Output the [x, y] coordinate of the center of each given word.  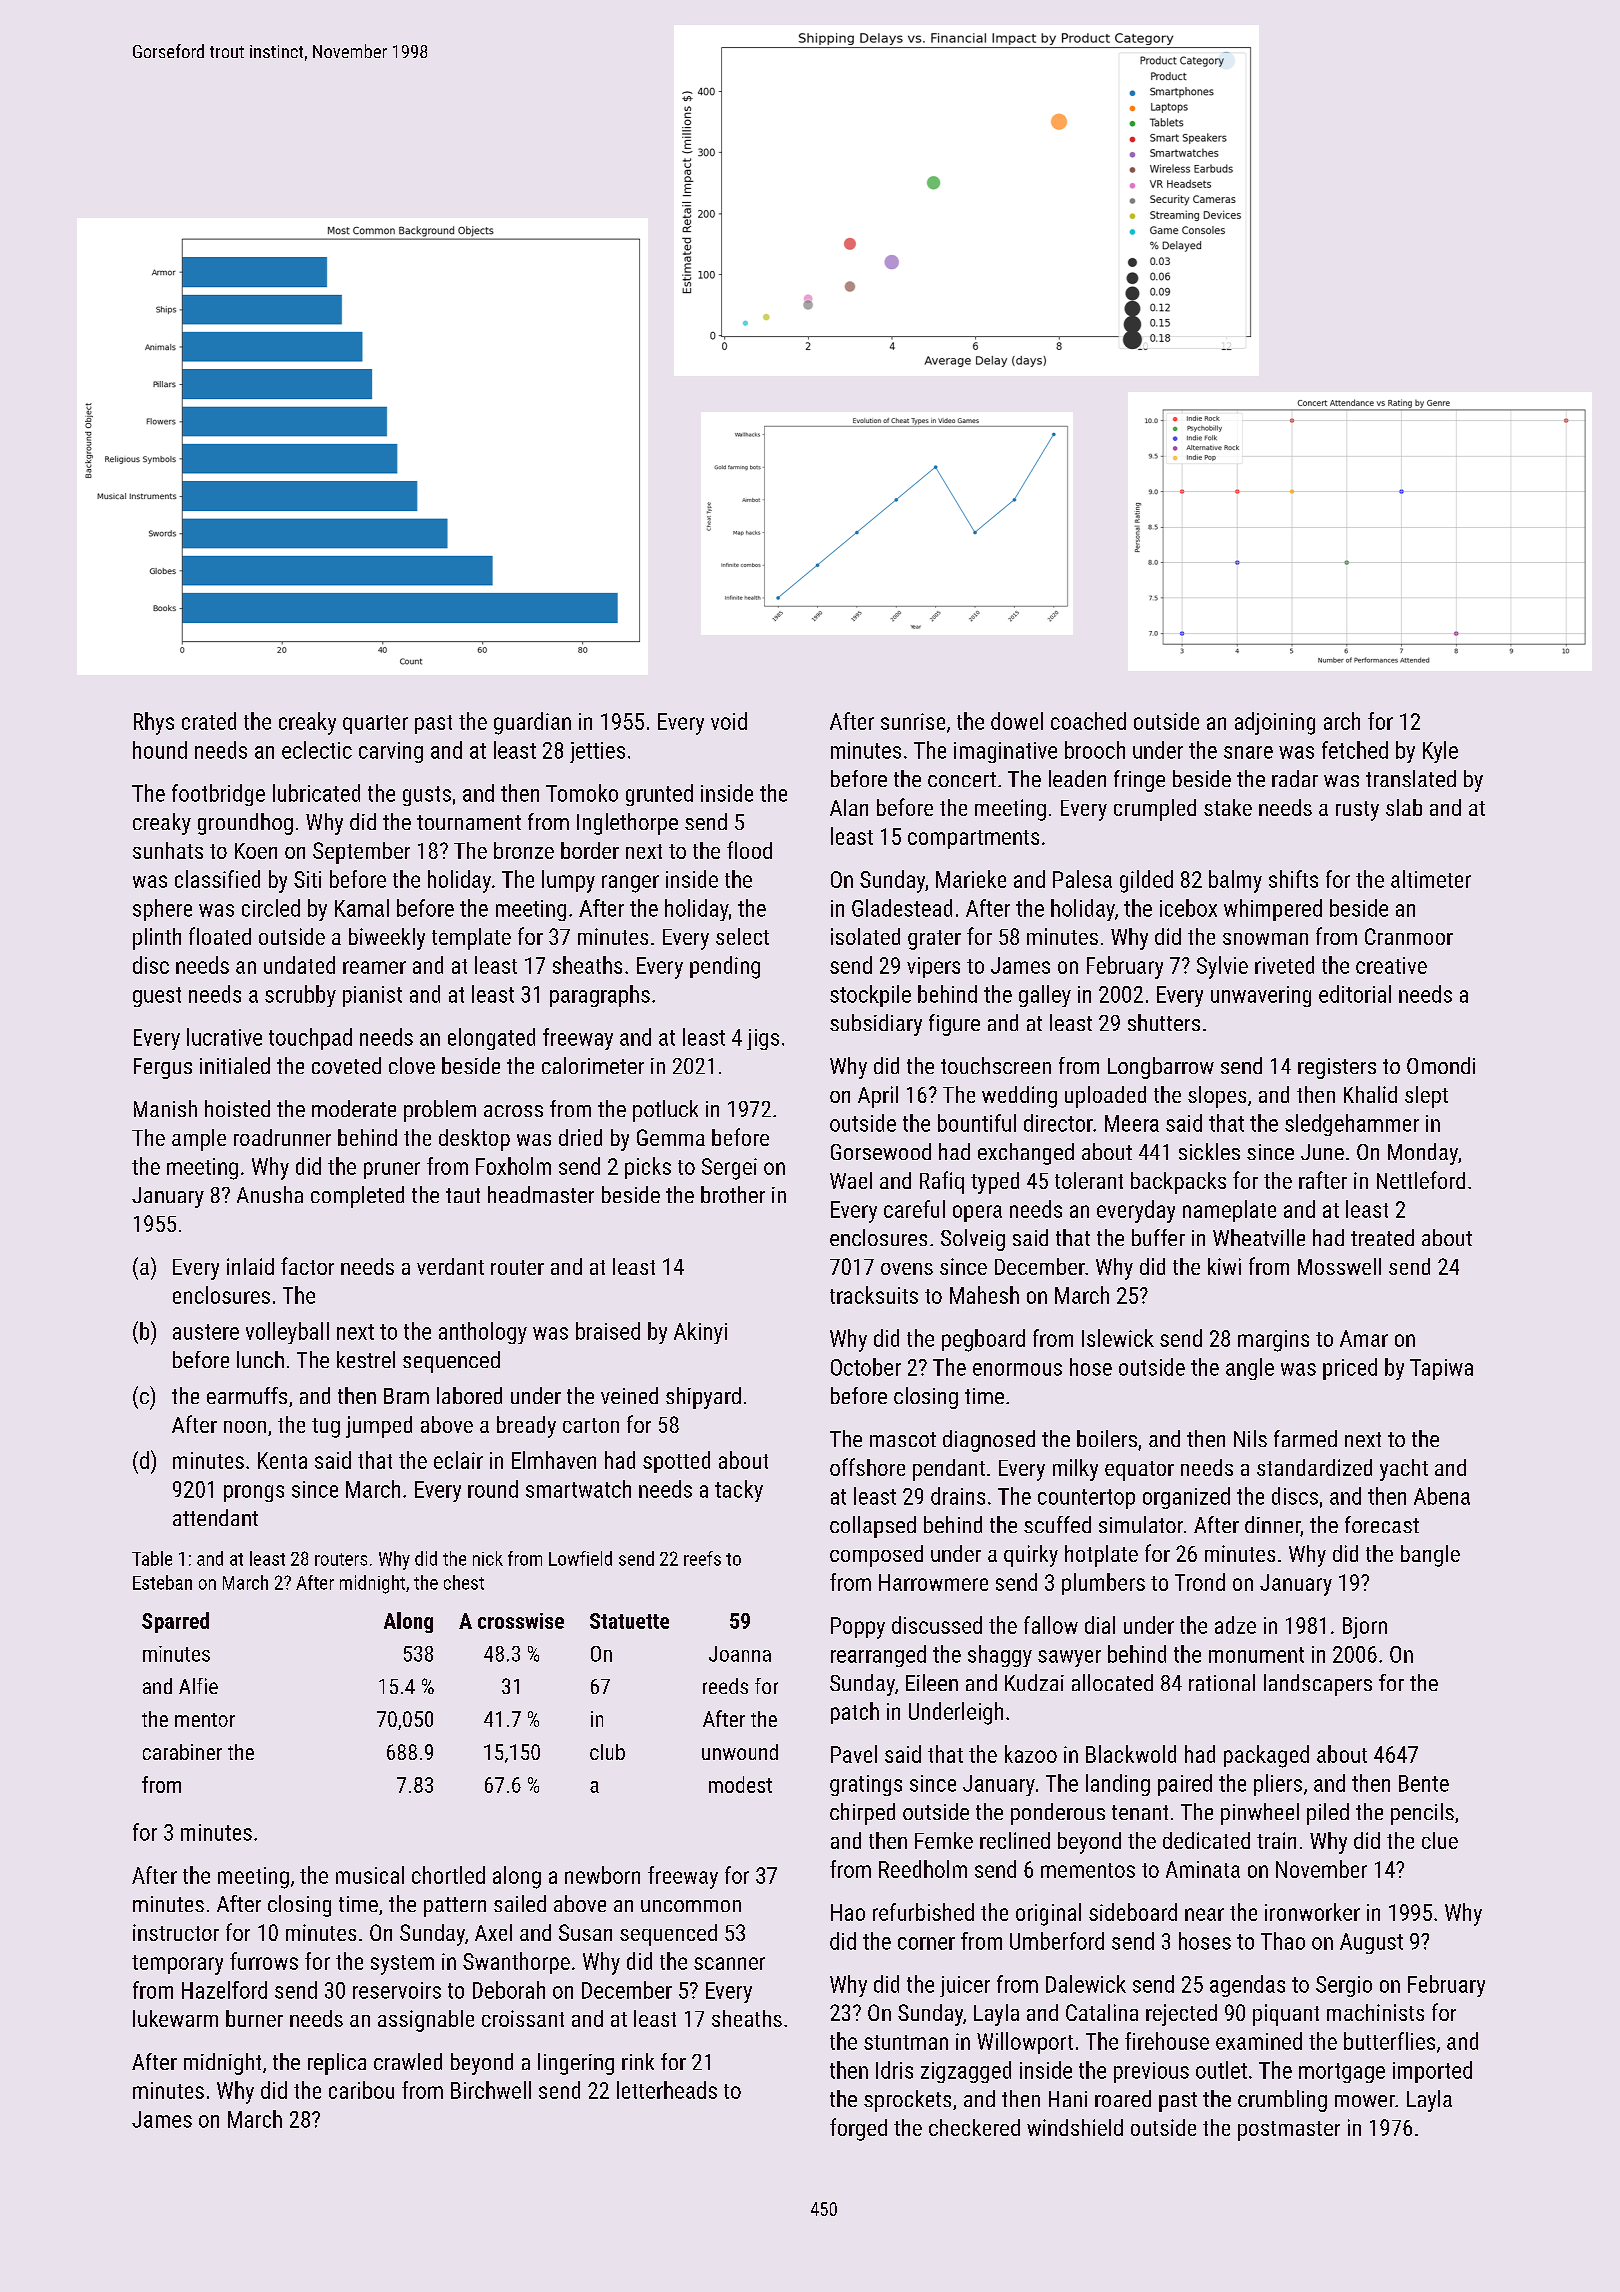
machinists [1375, 2012]
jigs [763, 1039]
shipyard [703, 1398]
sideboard [1133, 1912]
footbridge [218, 795]
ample [199, 1140]
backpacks [1178, 1183]
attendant [215, 1517]
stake [1228, 807]
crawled [408, 2061]
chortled [448, 1875]
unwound [740, 1752]
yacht [1404, 1470]
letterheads [667, 2090]
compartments [973, 839]
